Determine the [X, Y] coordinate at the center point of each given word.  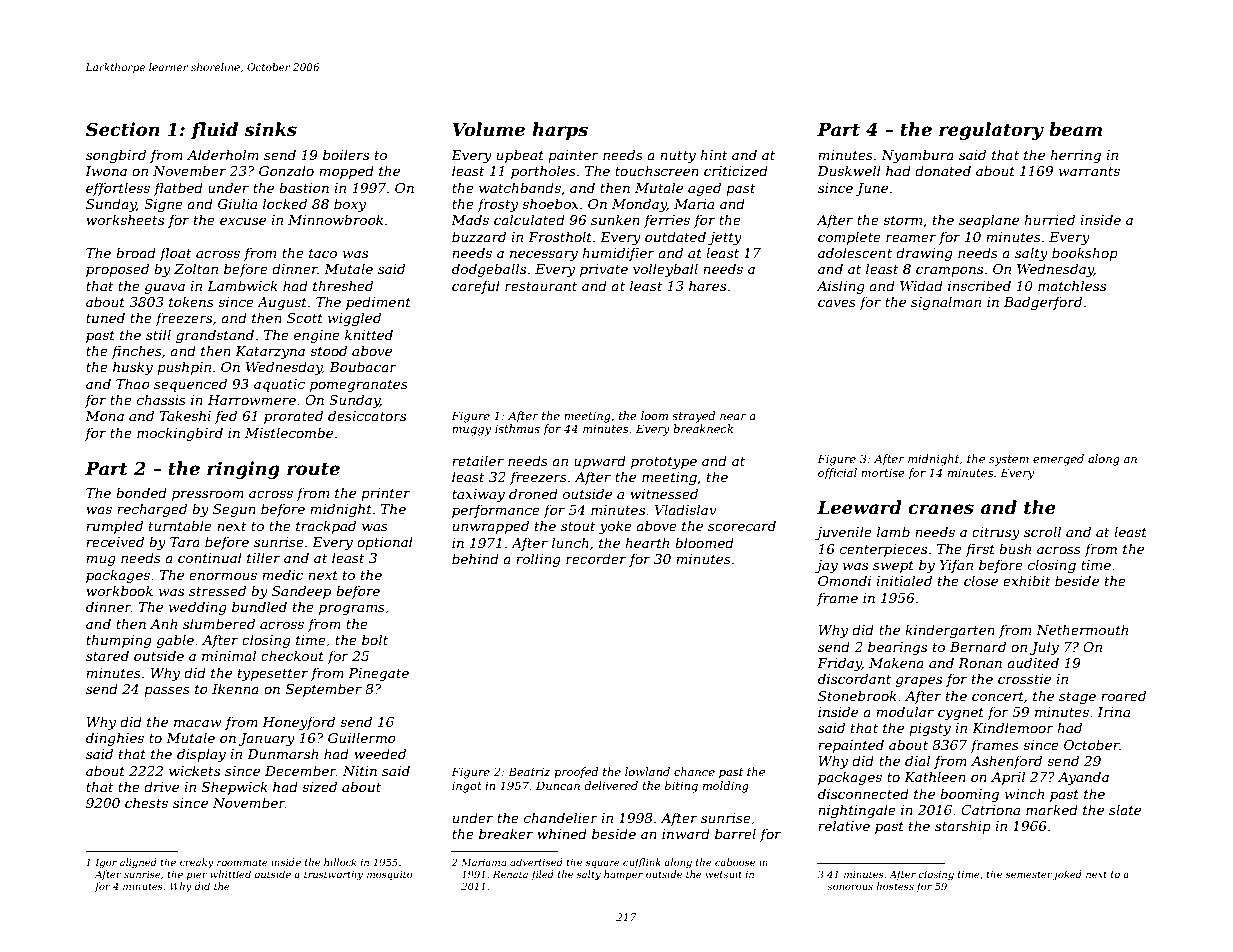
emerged [1058, 460]
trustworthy [333, 875]
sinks [270, 129]
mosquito [390, 875]
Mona [104, 416]
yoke [615, 527]
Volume [488, 129]
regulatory [991, 131]
